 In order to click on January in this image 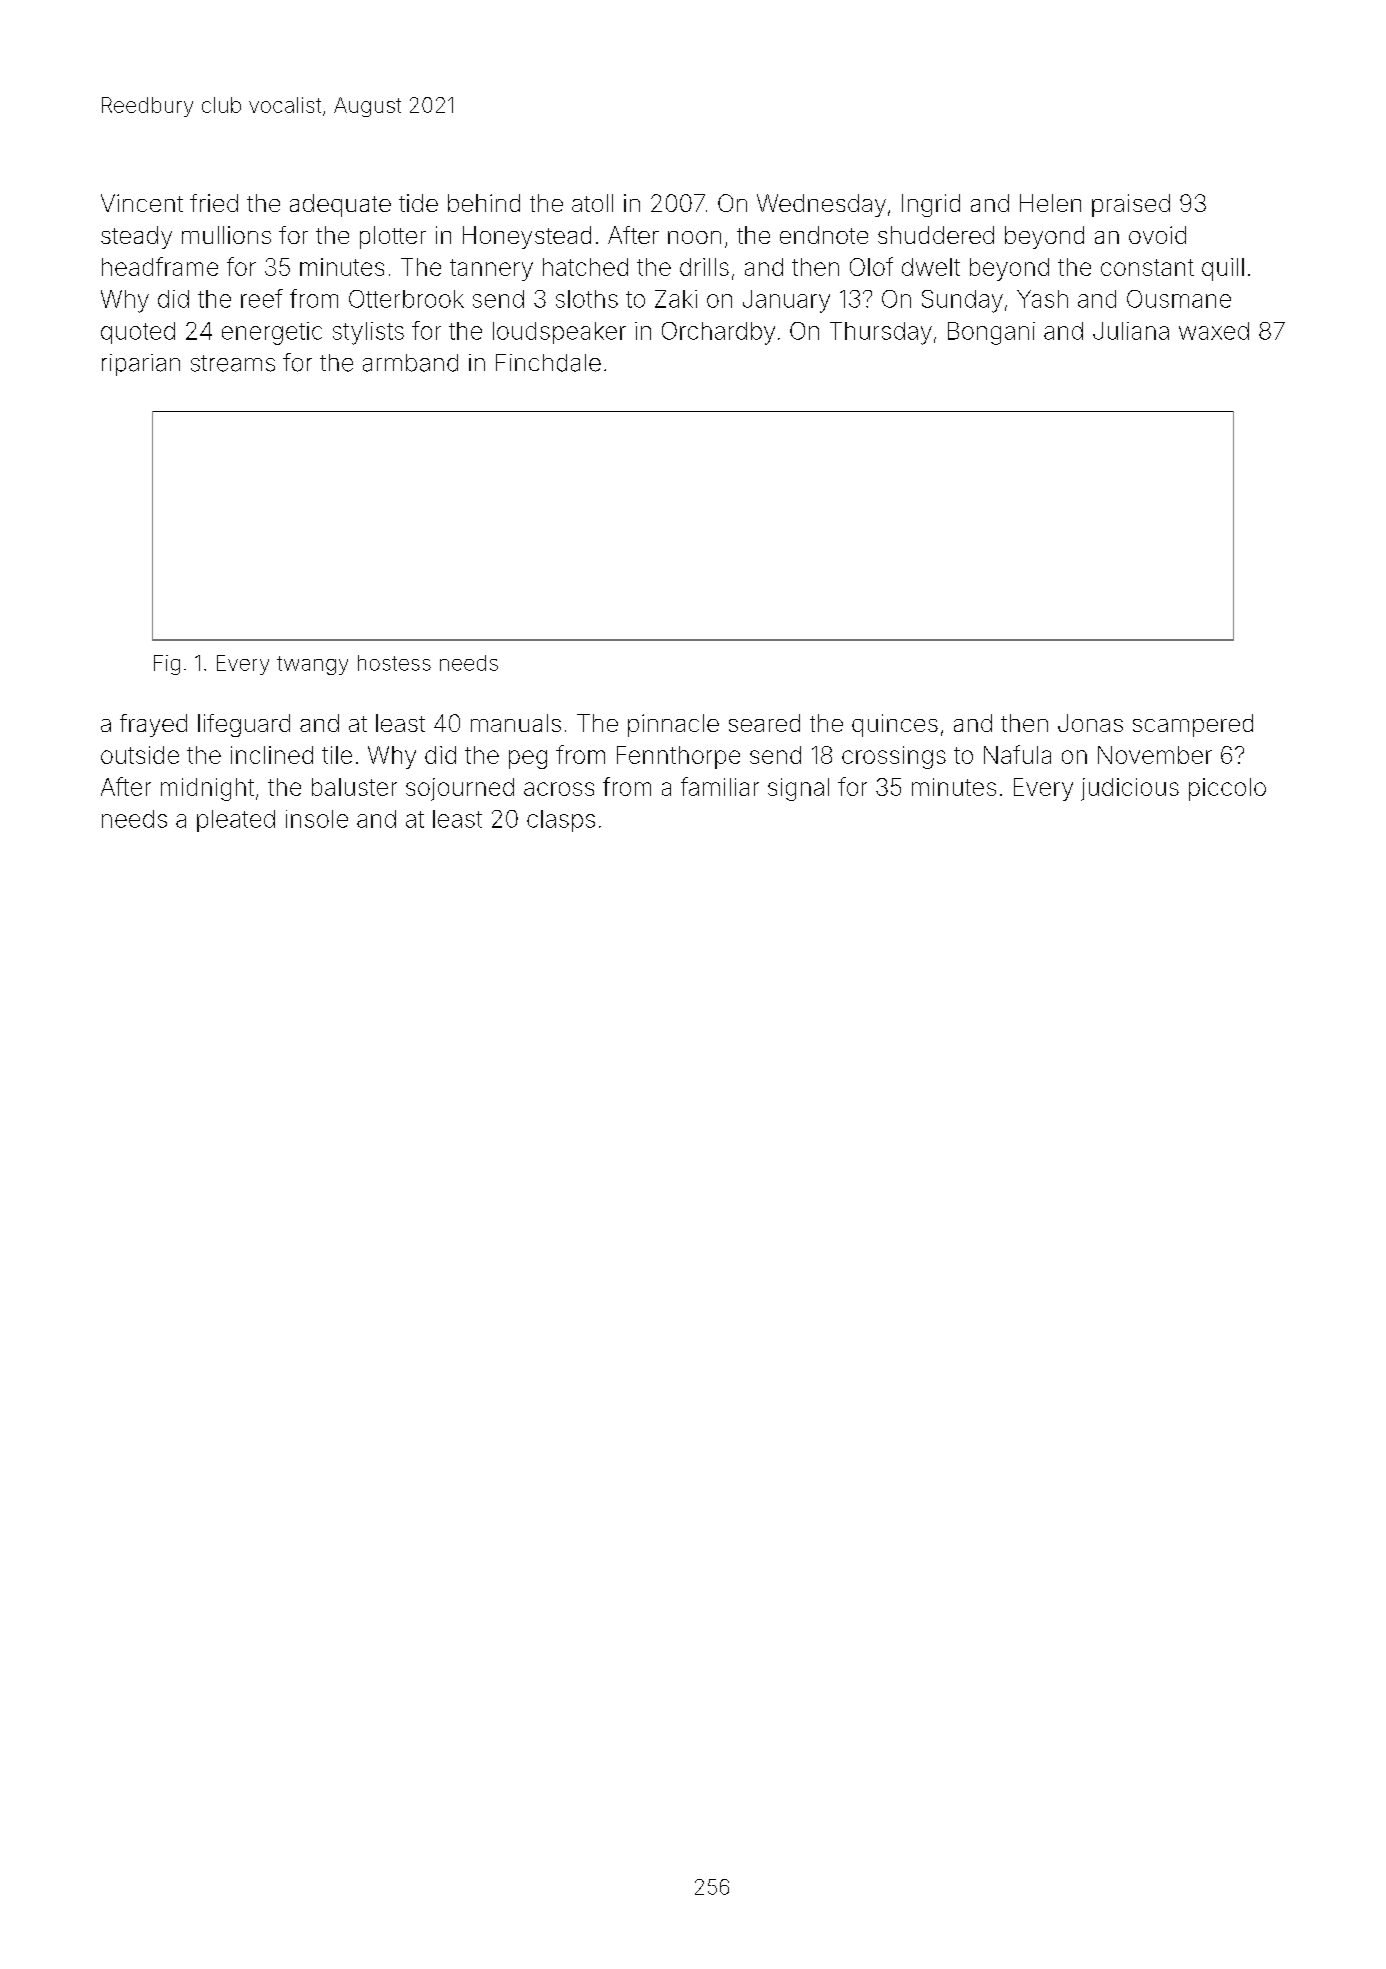, I will do `click(786, 301)`.
